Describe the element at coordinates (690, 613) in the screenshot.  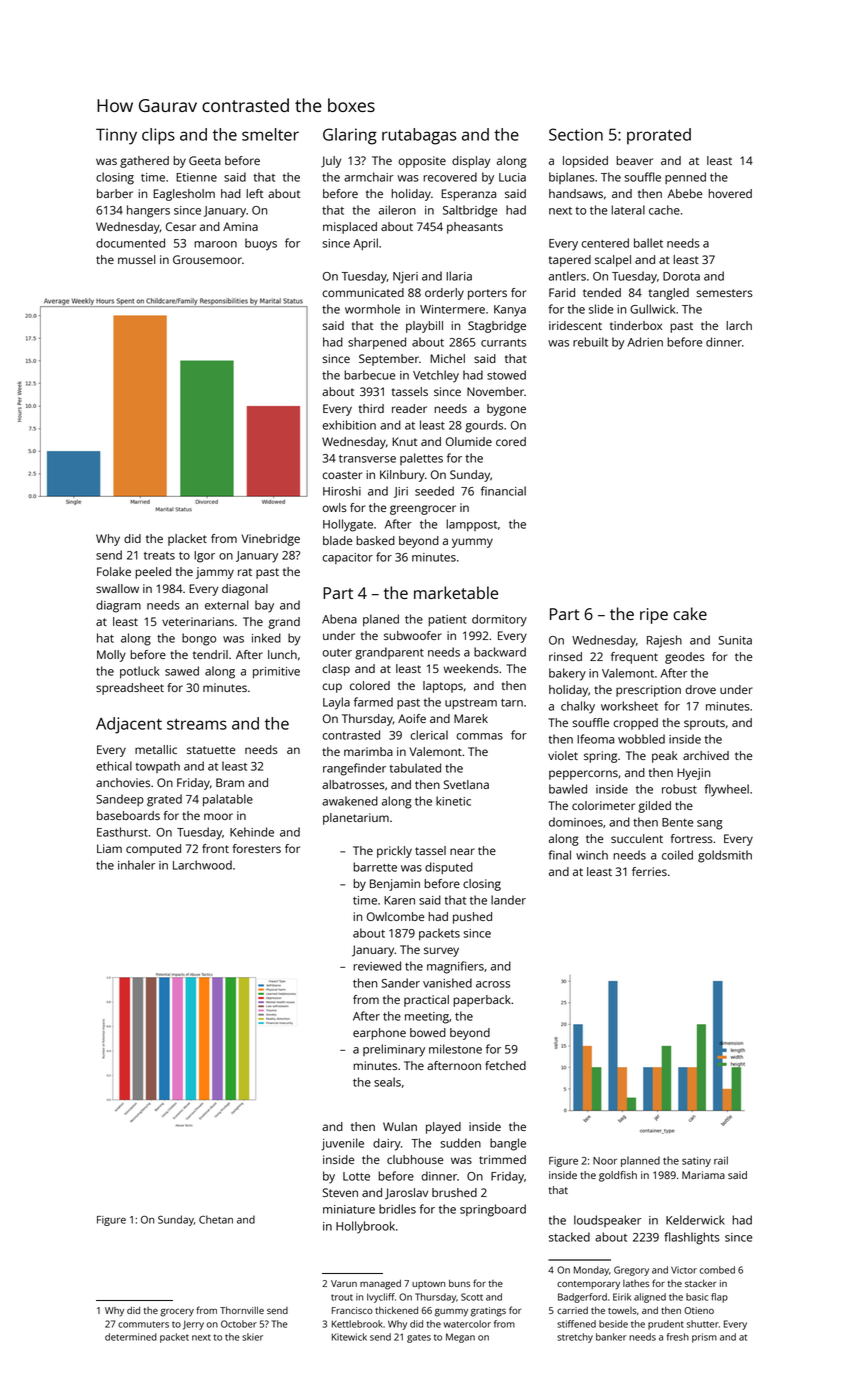
I see `cake` at that location.
